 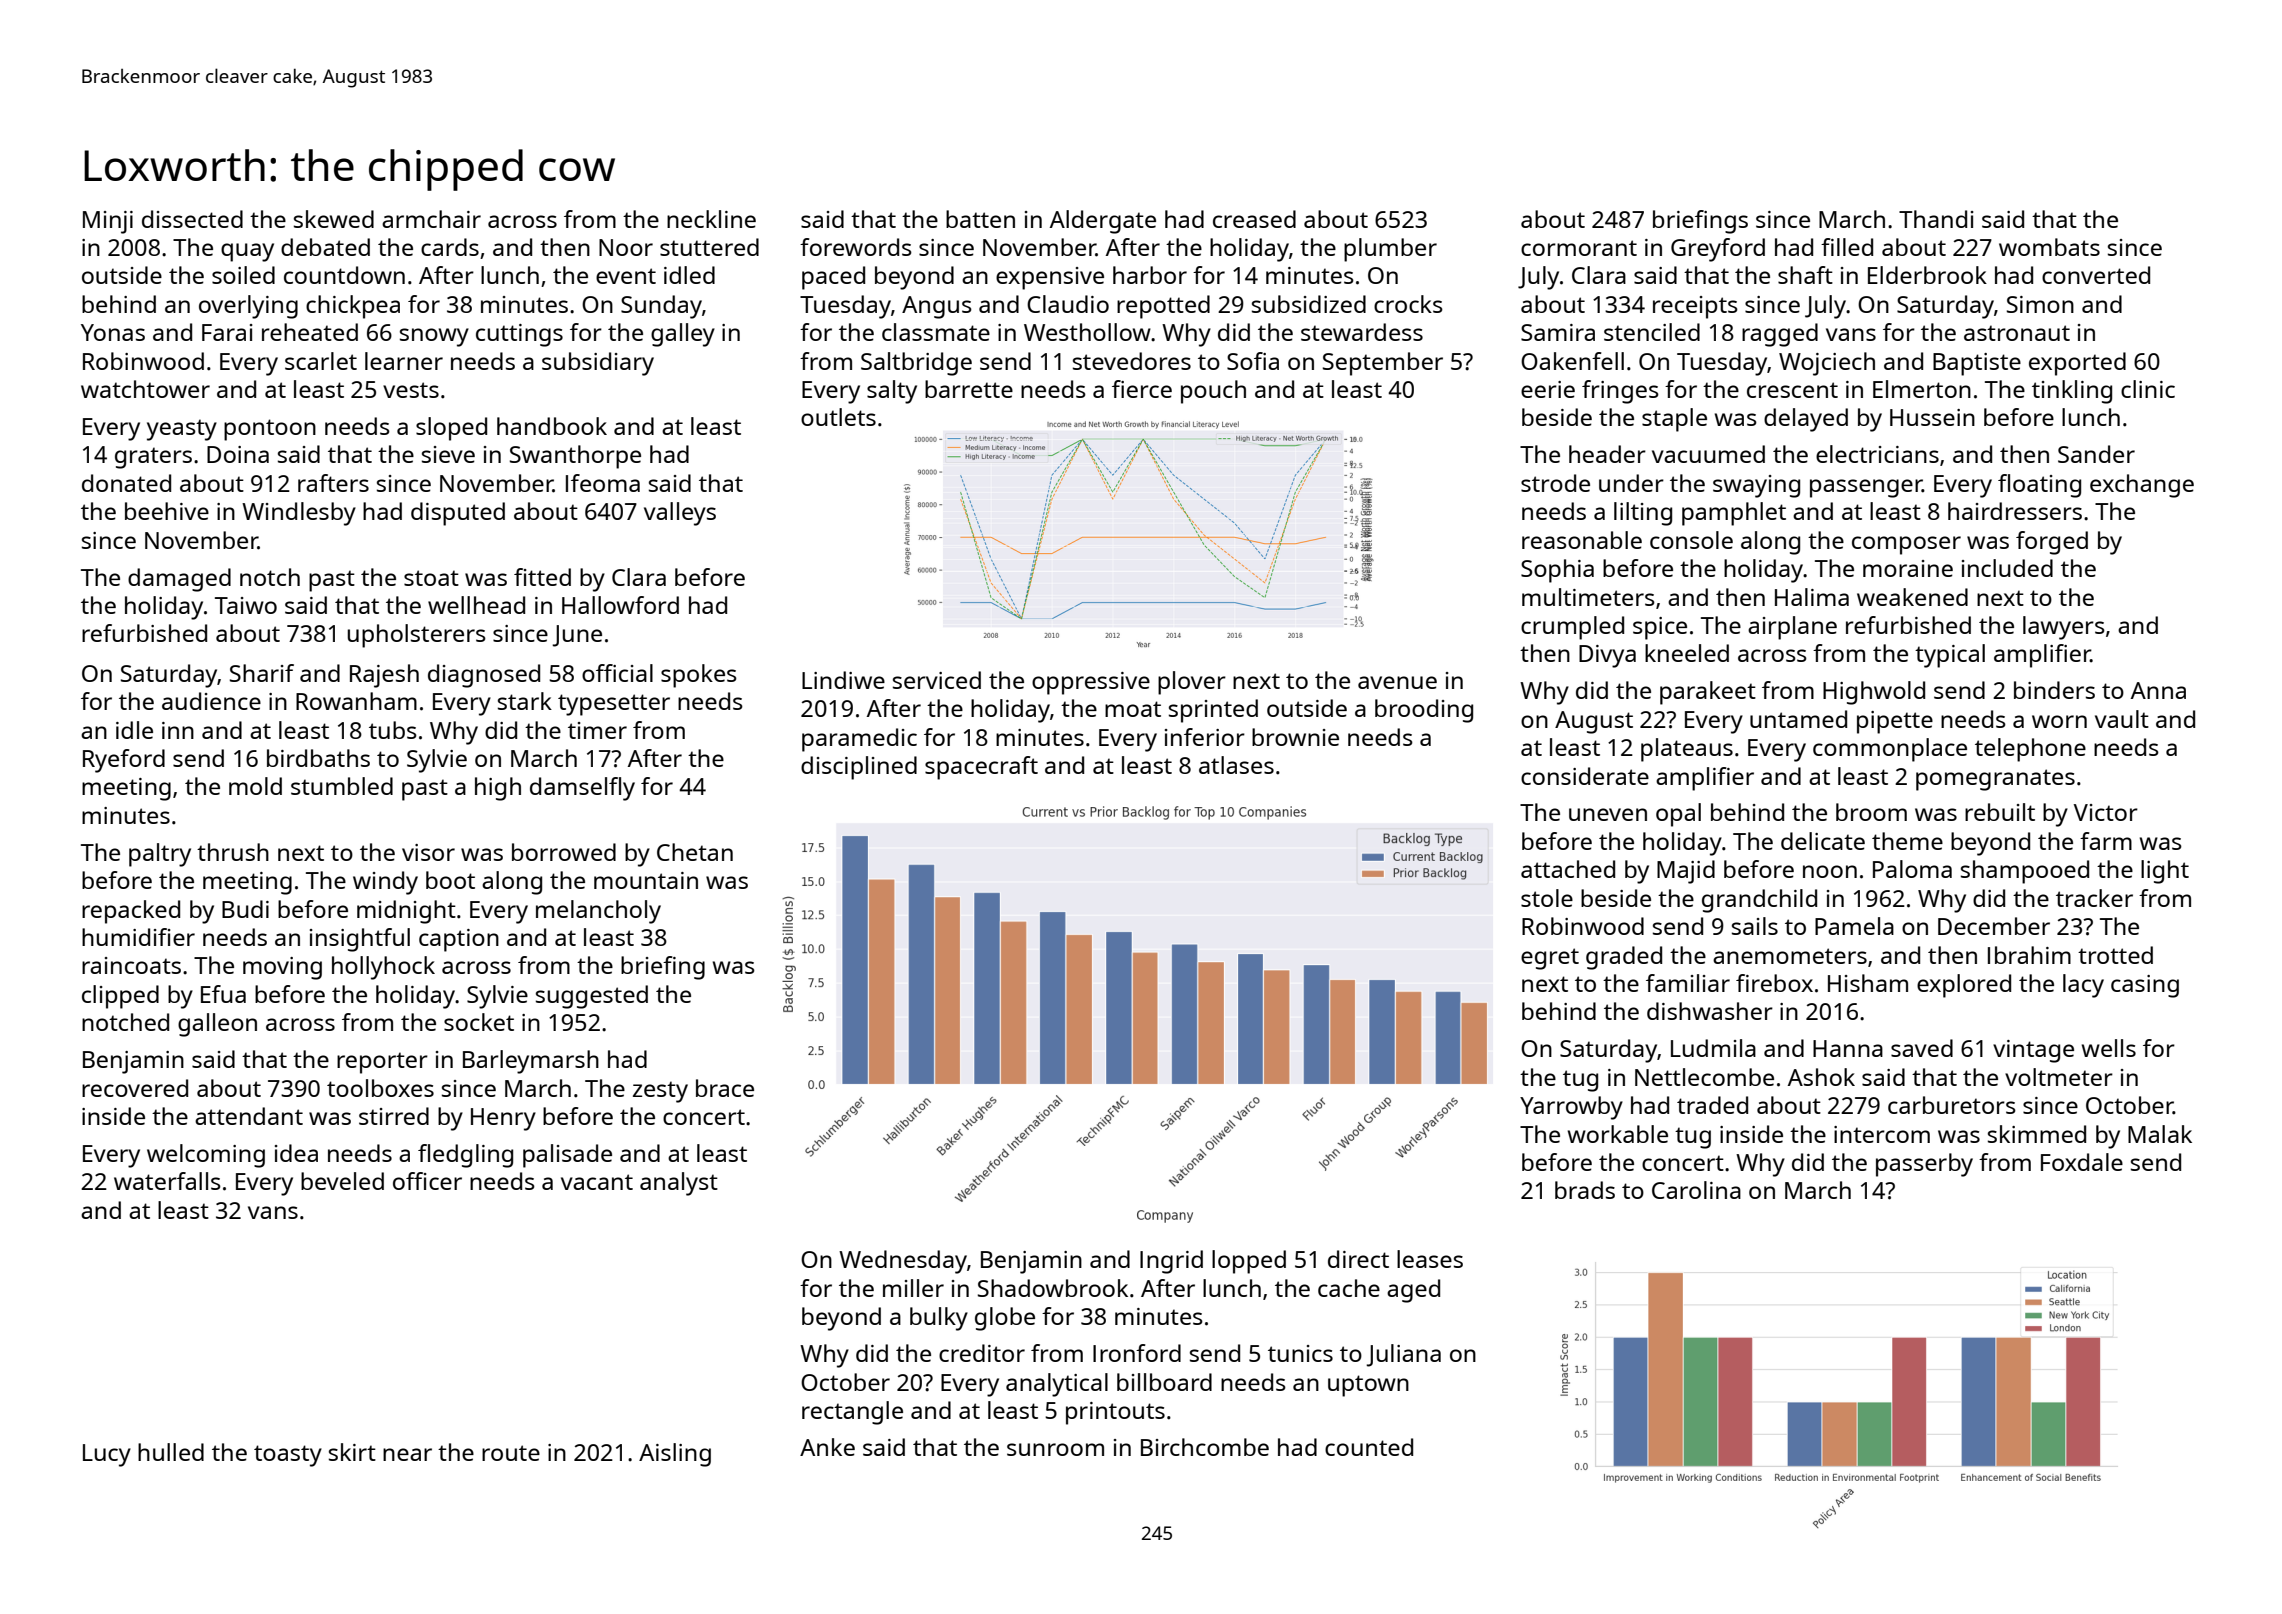 What do you see at coordinates (352, 1452) in the screenshot?
I see `skirt` at bounding box center [352, 1452].
